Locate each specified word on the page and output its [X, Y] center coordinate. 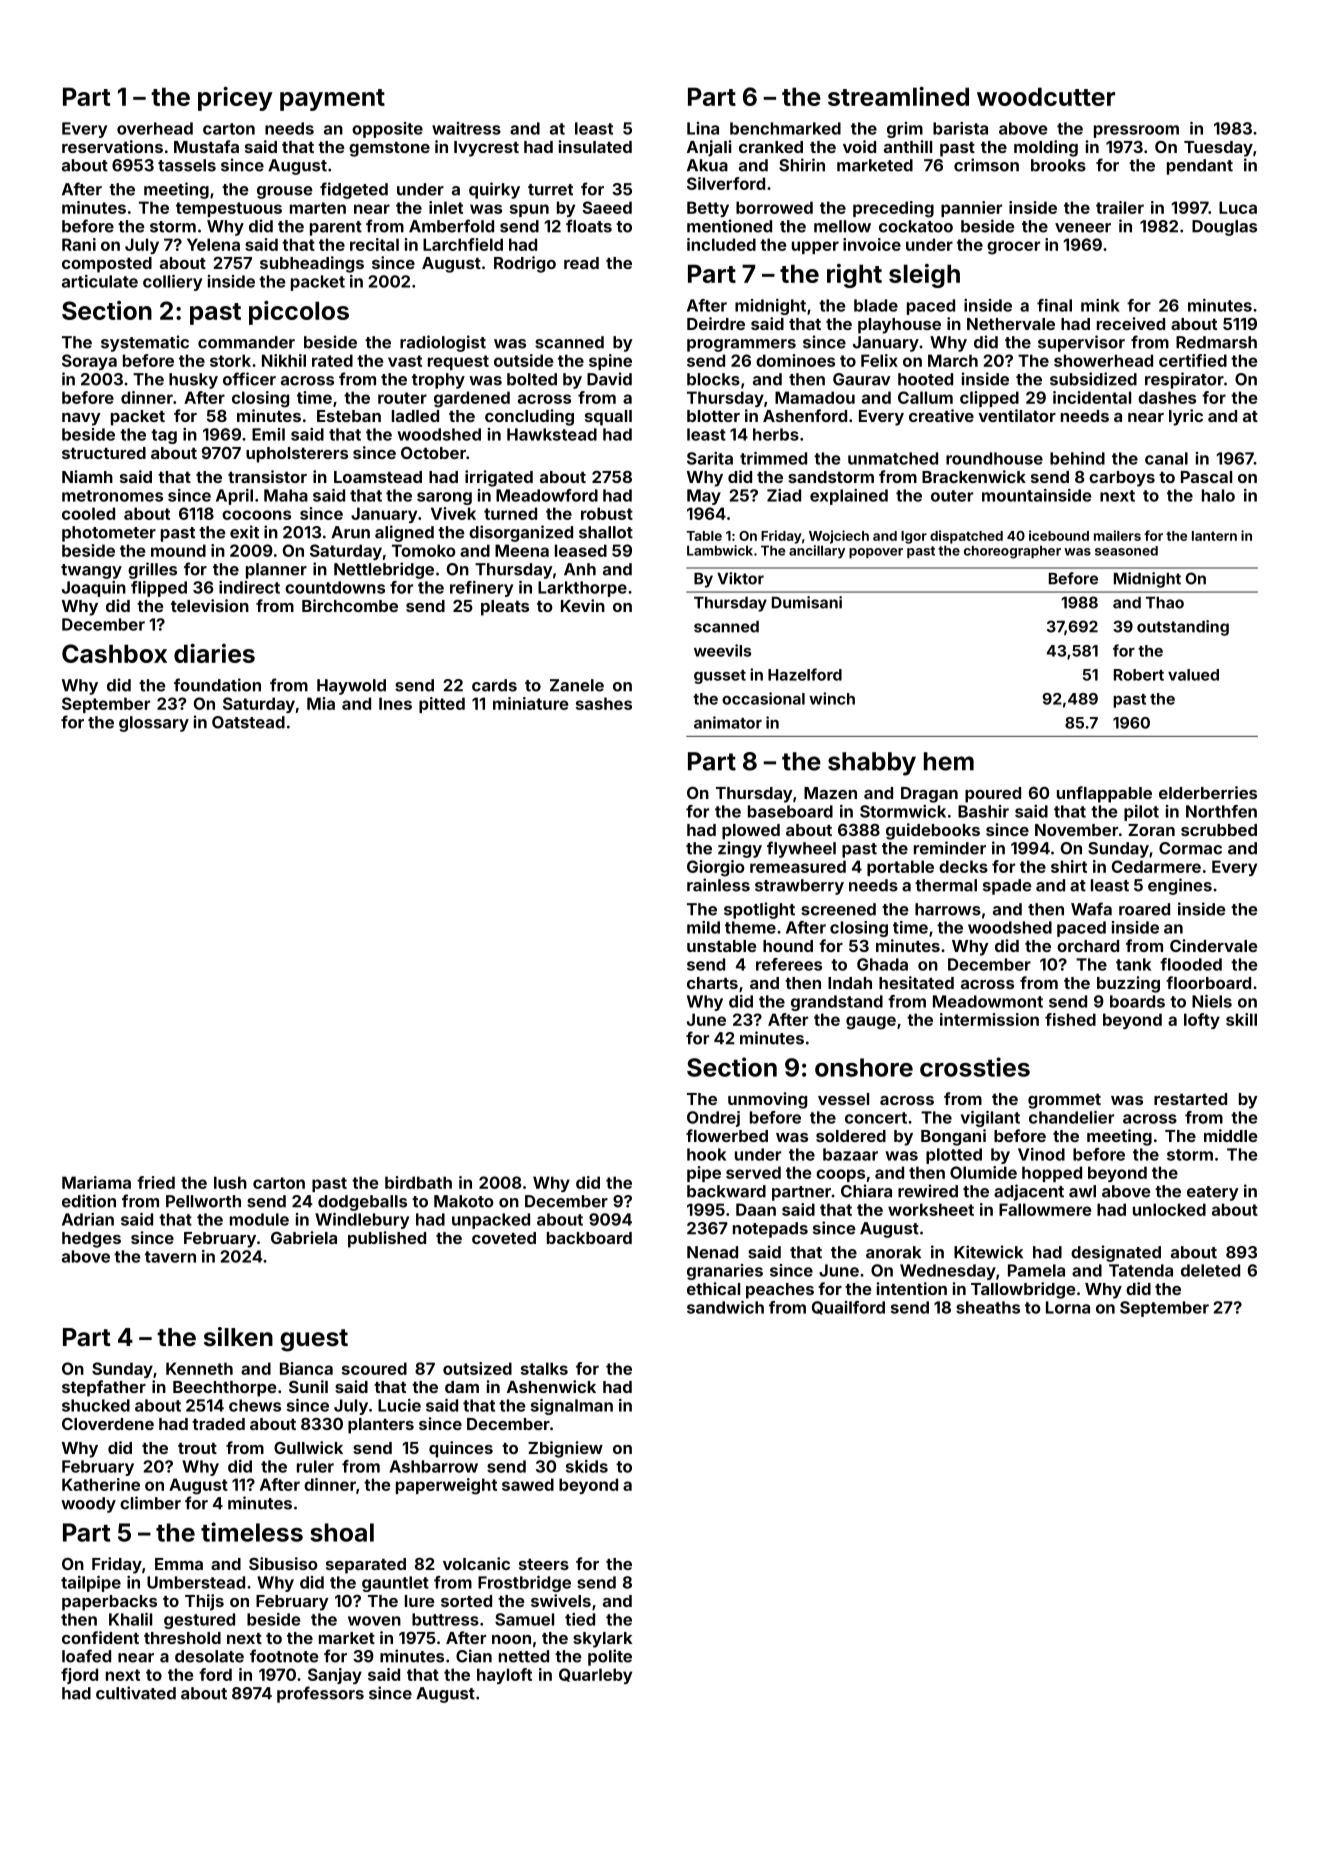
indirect [249, 587]
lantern [1214, 536]
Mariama [96, 1182]
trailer [1120, 207]
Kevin [583, 605]
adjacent [1029, 1192]
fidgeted [354, 190]
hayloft [504, 1676]
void [859, 146]
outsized [477, 1368]
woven [374, 1621]
